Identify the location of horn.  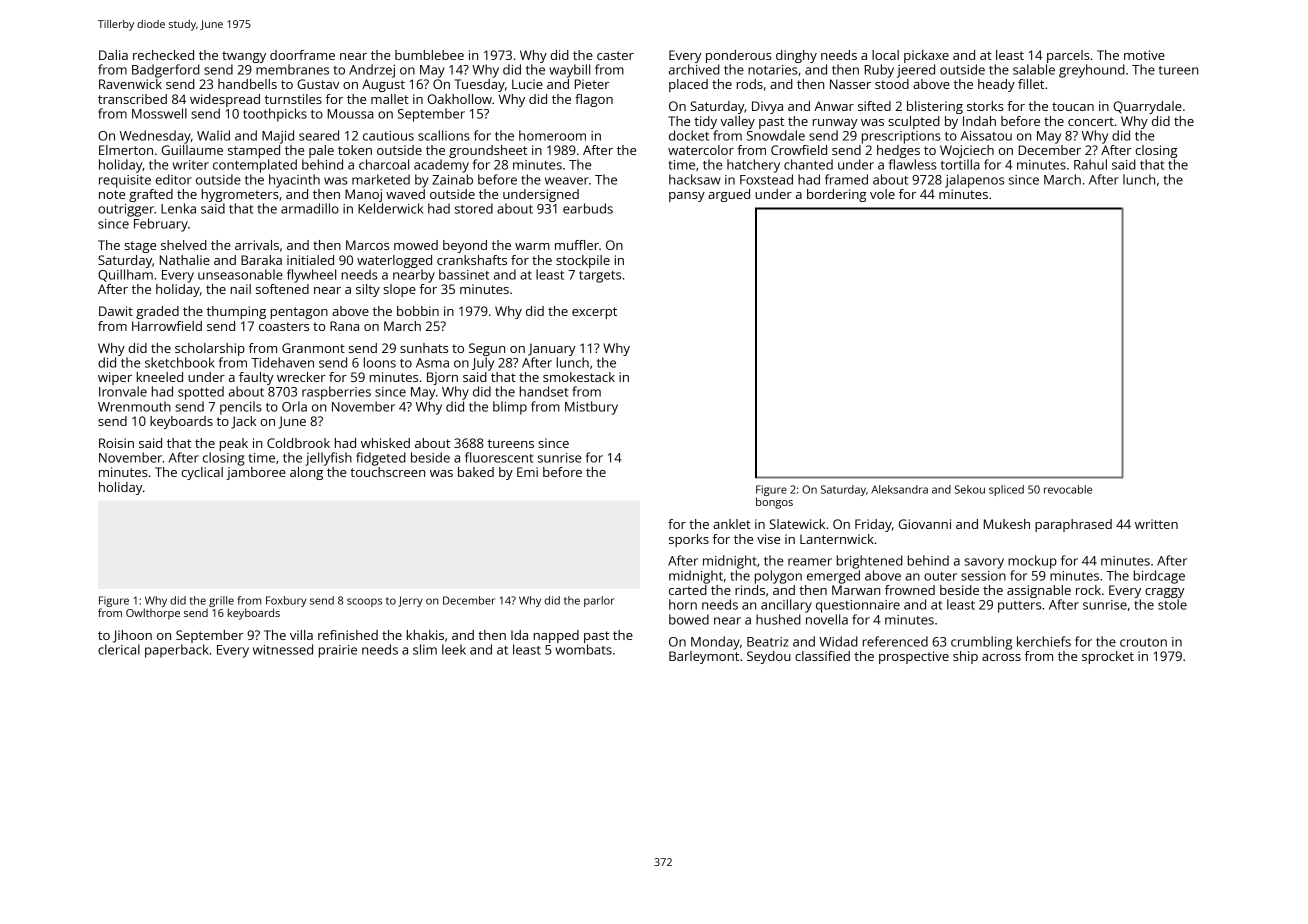
(683, 604).
